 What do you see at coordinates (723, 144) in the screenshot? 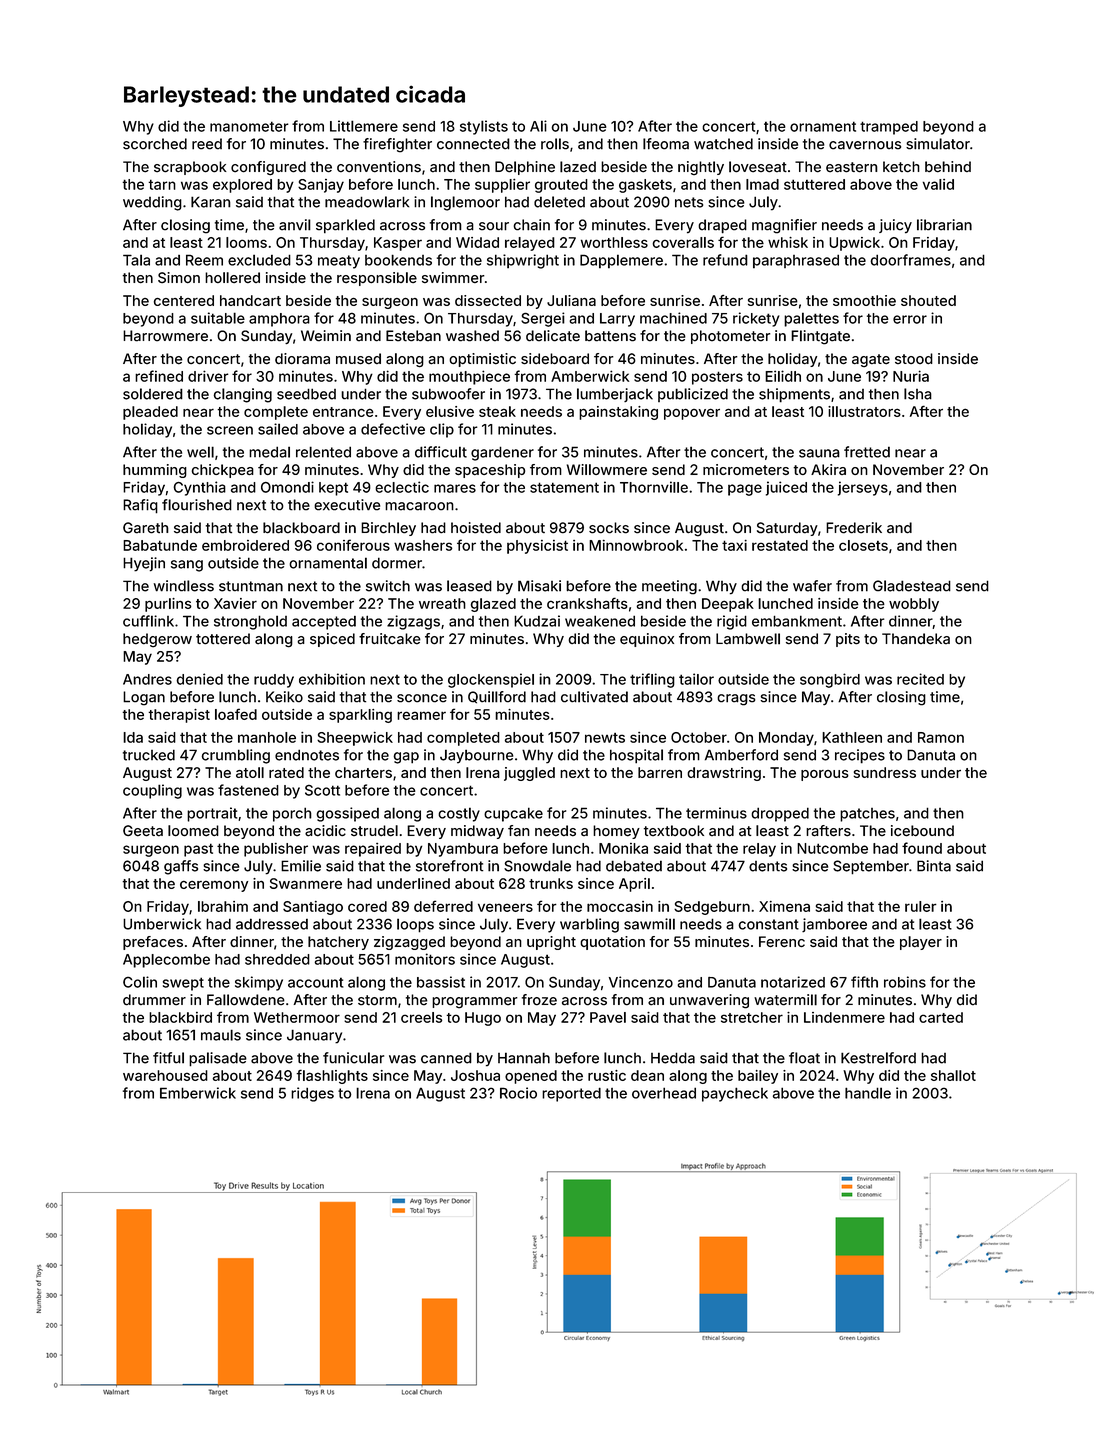
I see `watched` at bounding box center [723, 144].
